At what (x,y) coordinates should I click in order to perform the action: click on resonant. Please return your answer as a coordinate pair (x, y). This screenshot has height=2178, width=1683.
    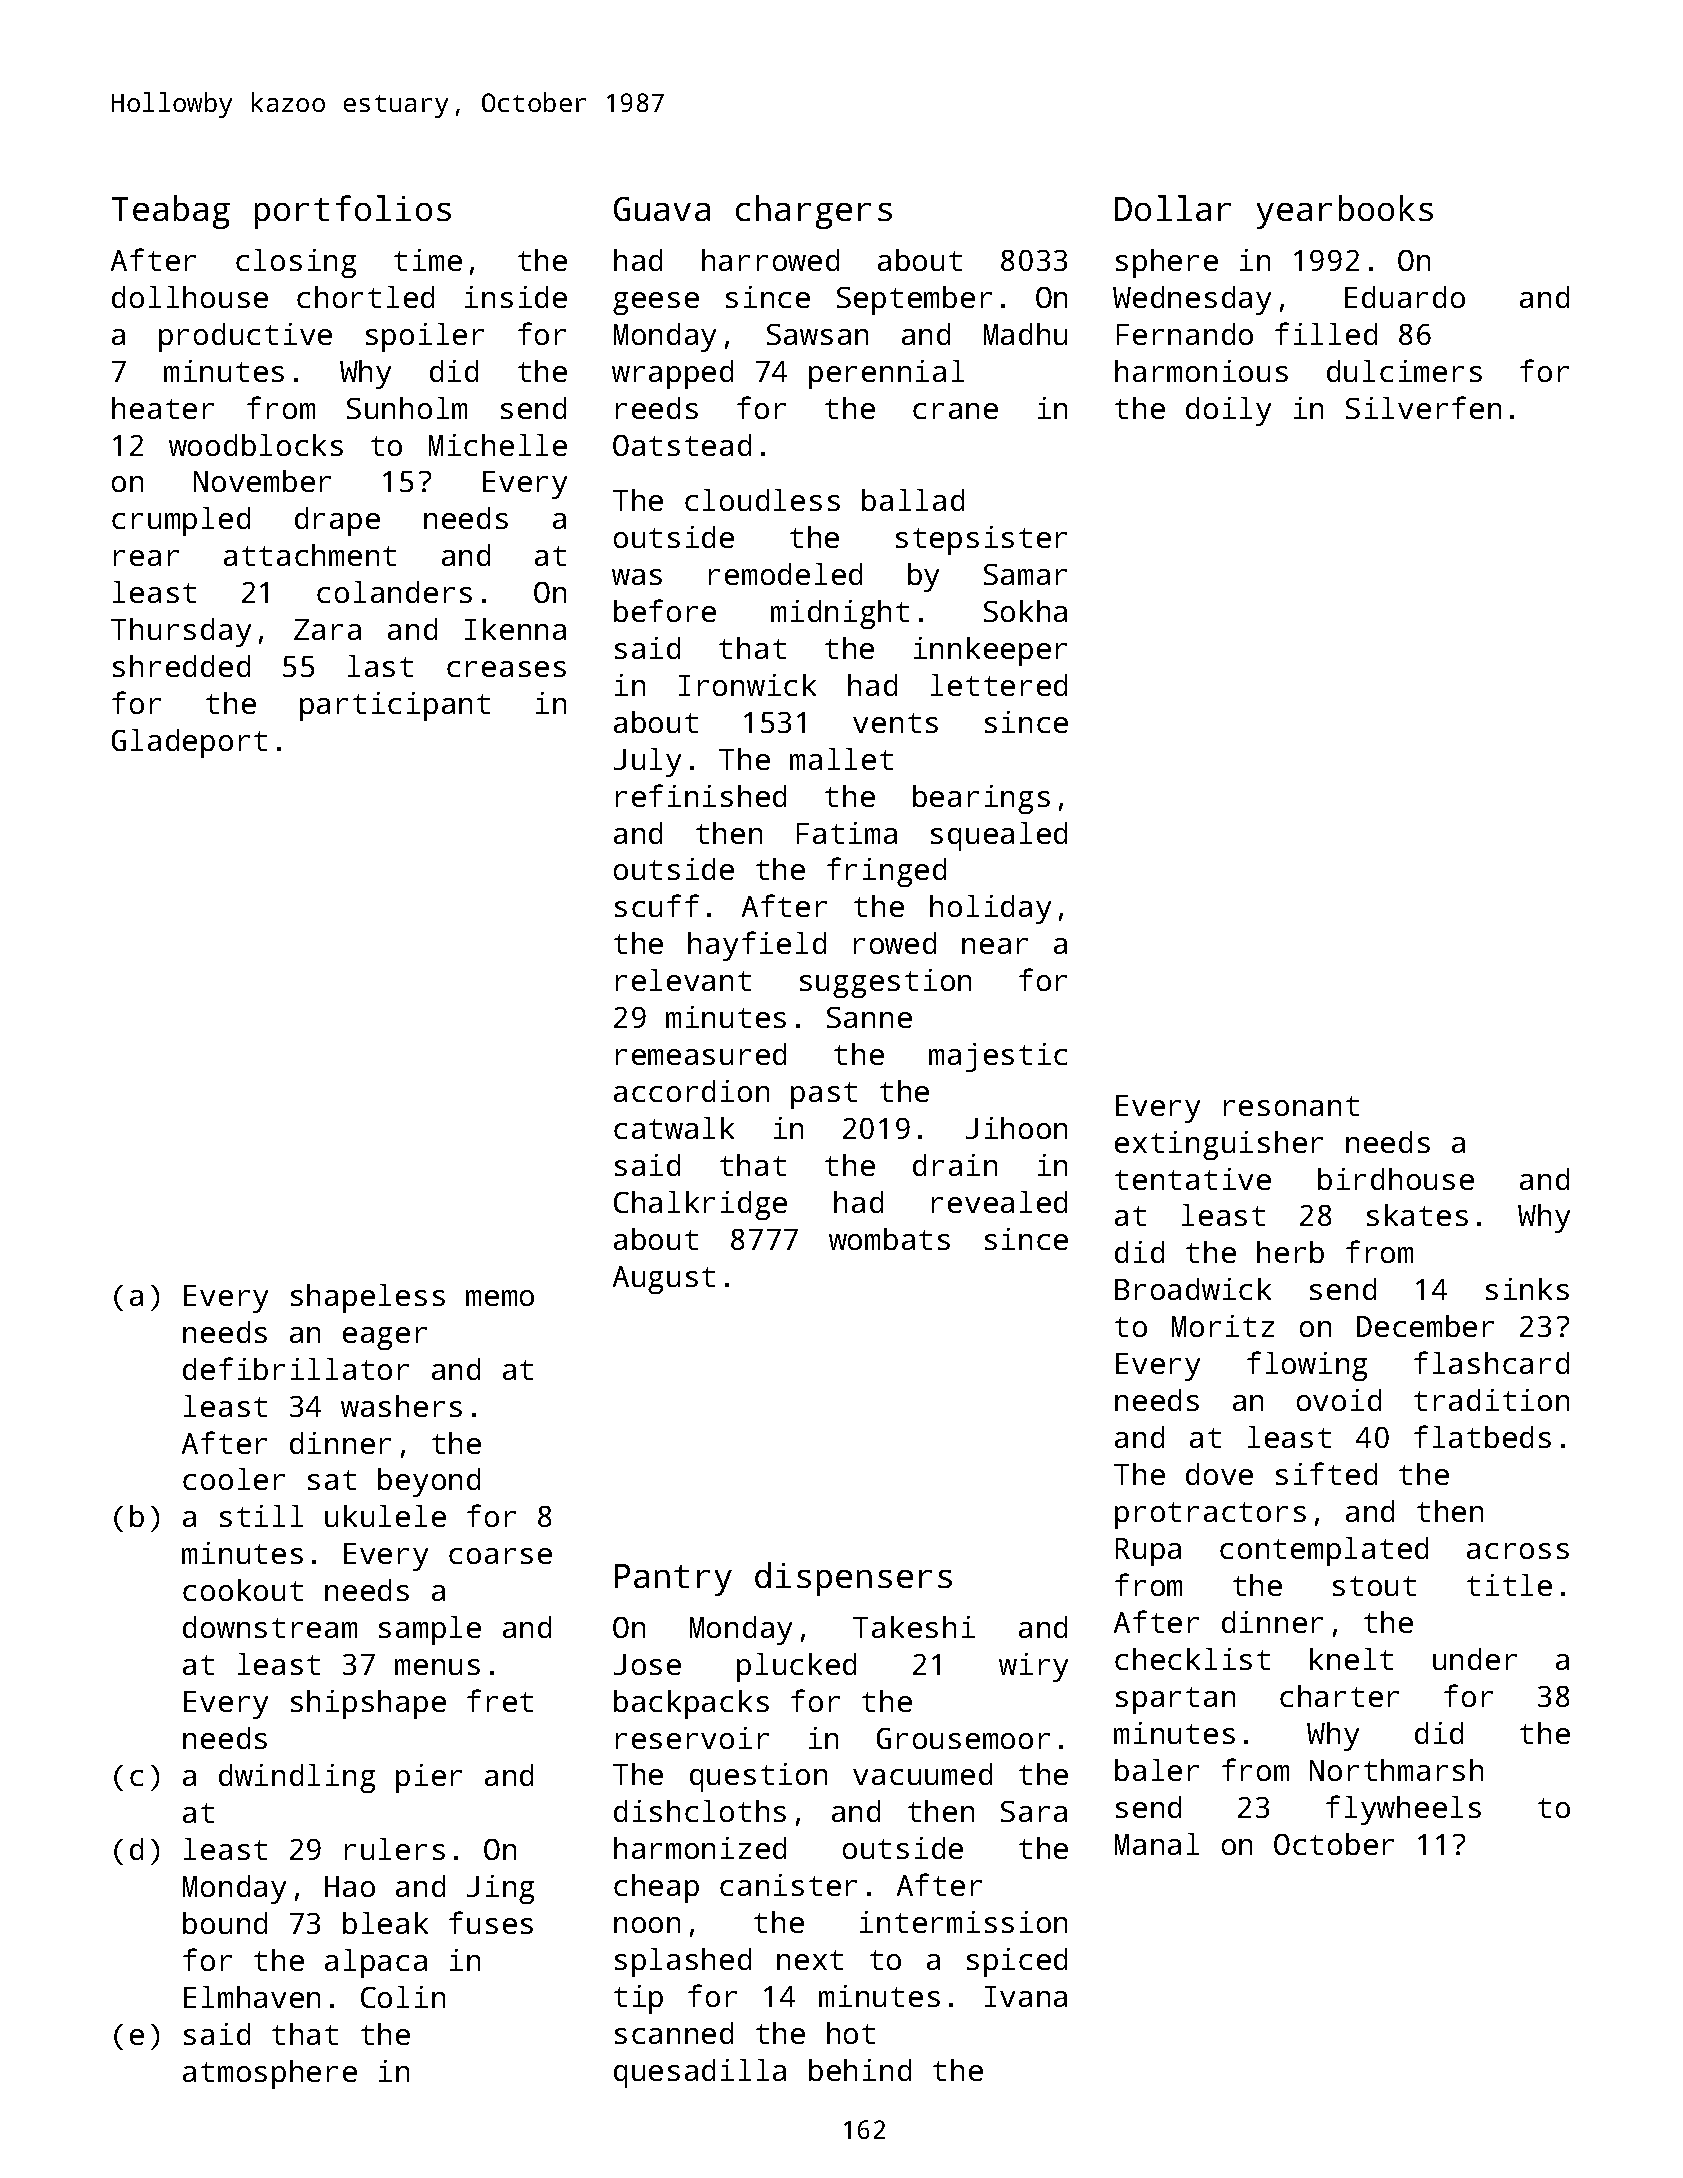
    Looking at the image, I should click on (1291, 1106).
